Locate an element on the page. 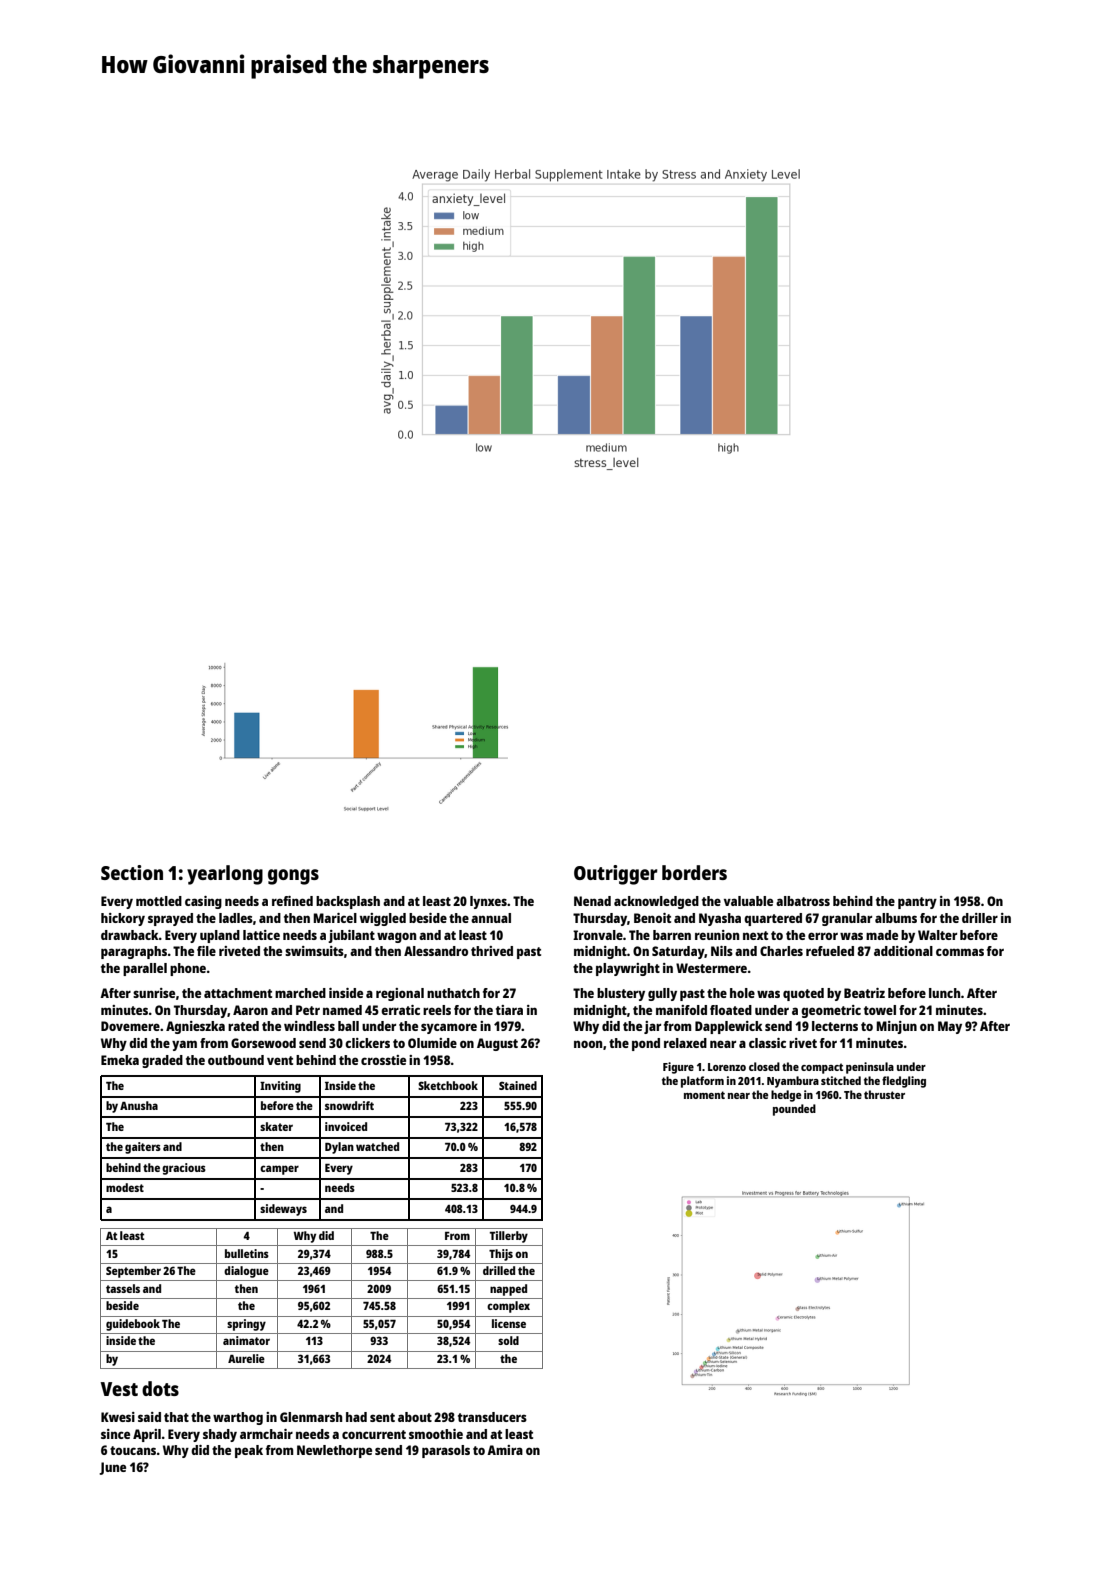  Agnieszka is located at coordinates (195, 1027).
